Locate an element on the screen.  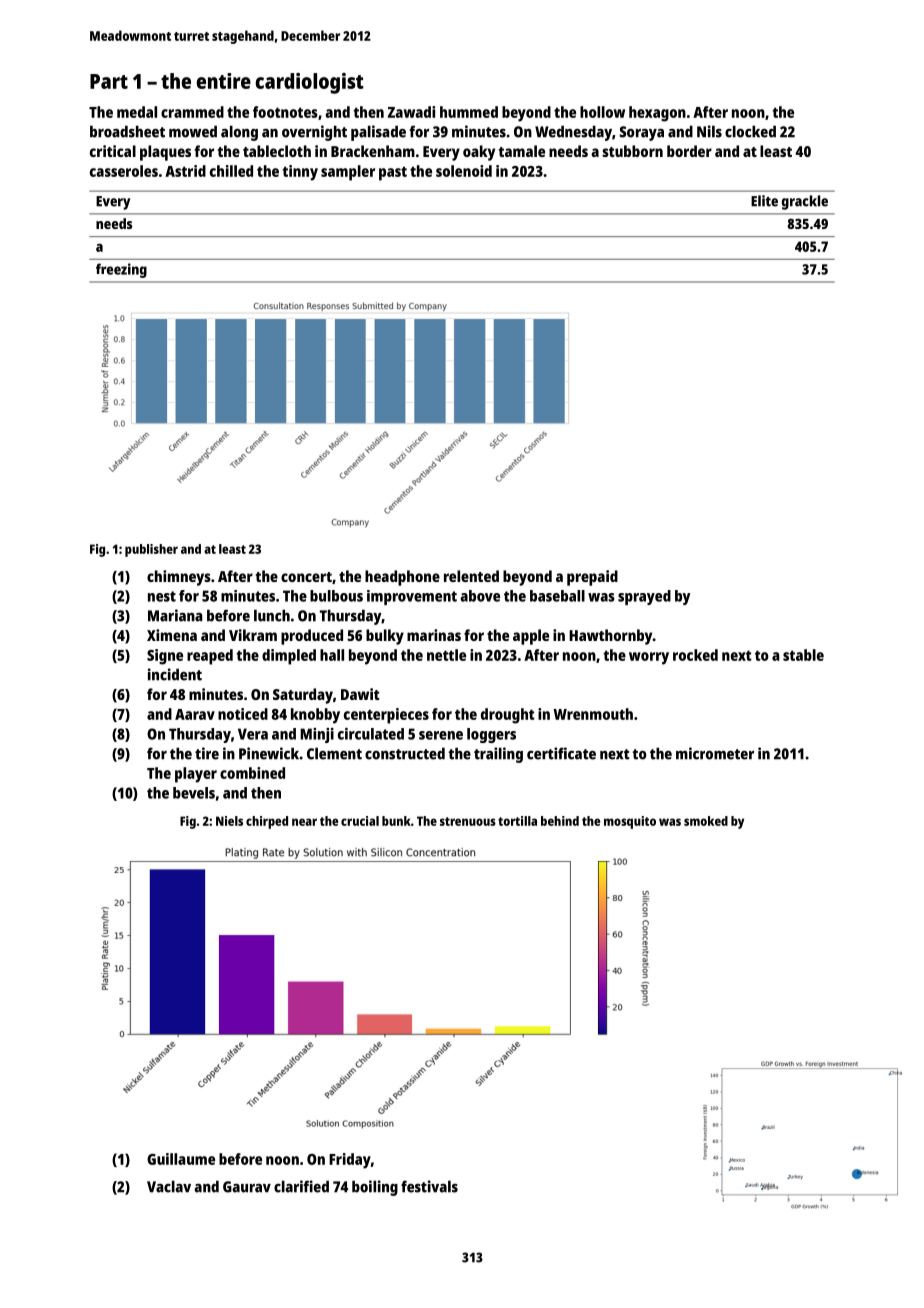
Vaclav is located at coordinates (169, 1186).
